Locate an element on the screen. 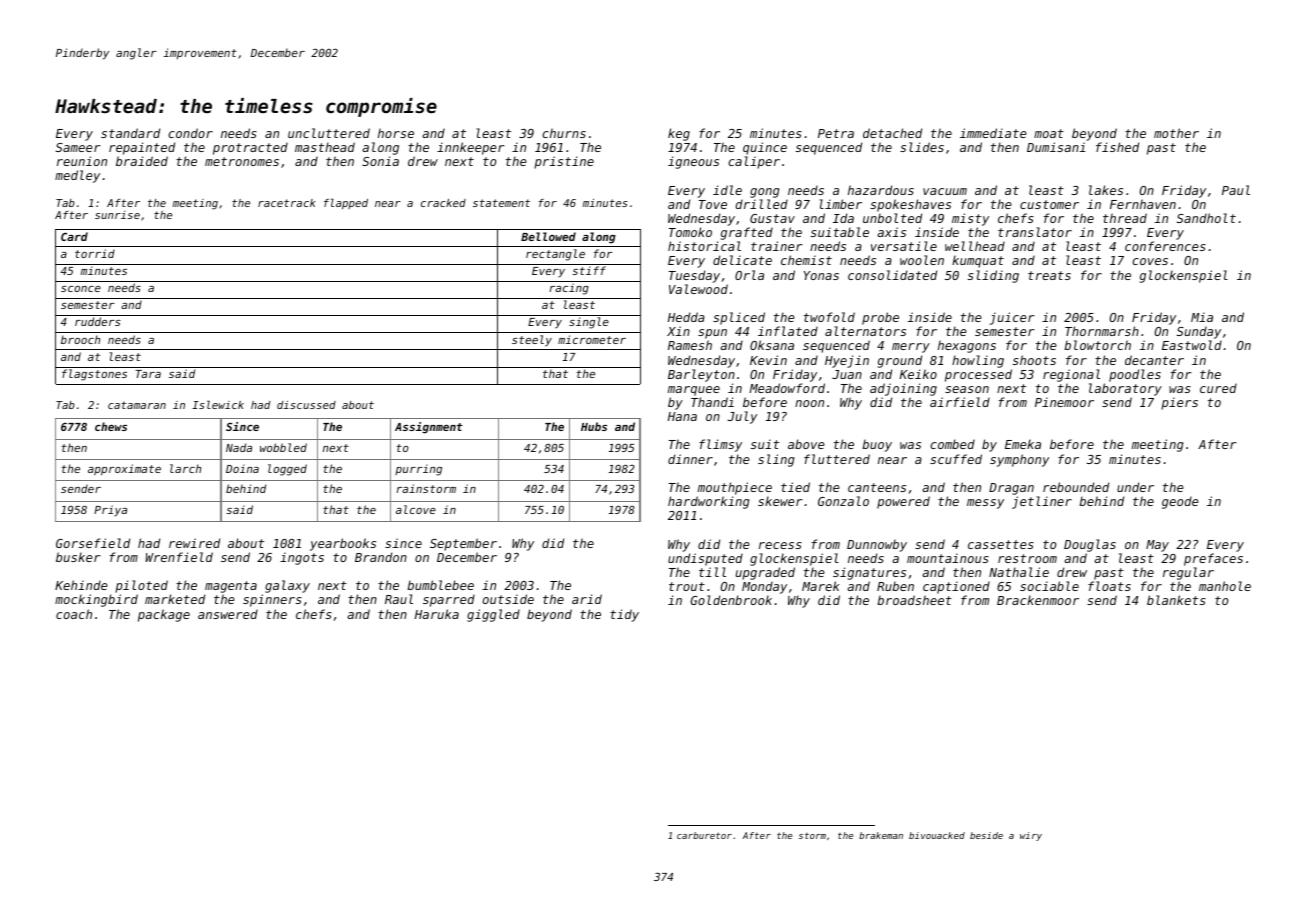  flapped is located at coordinates (346, 203).
